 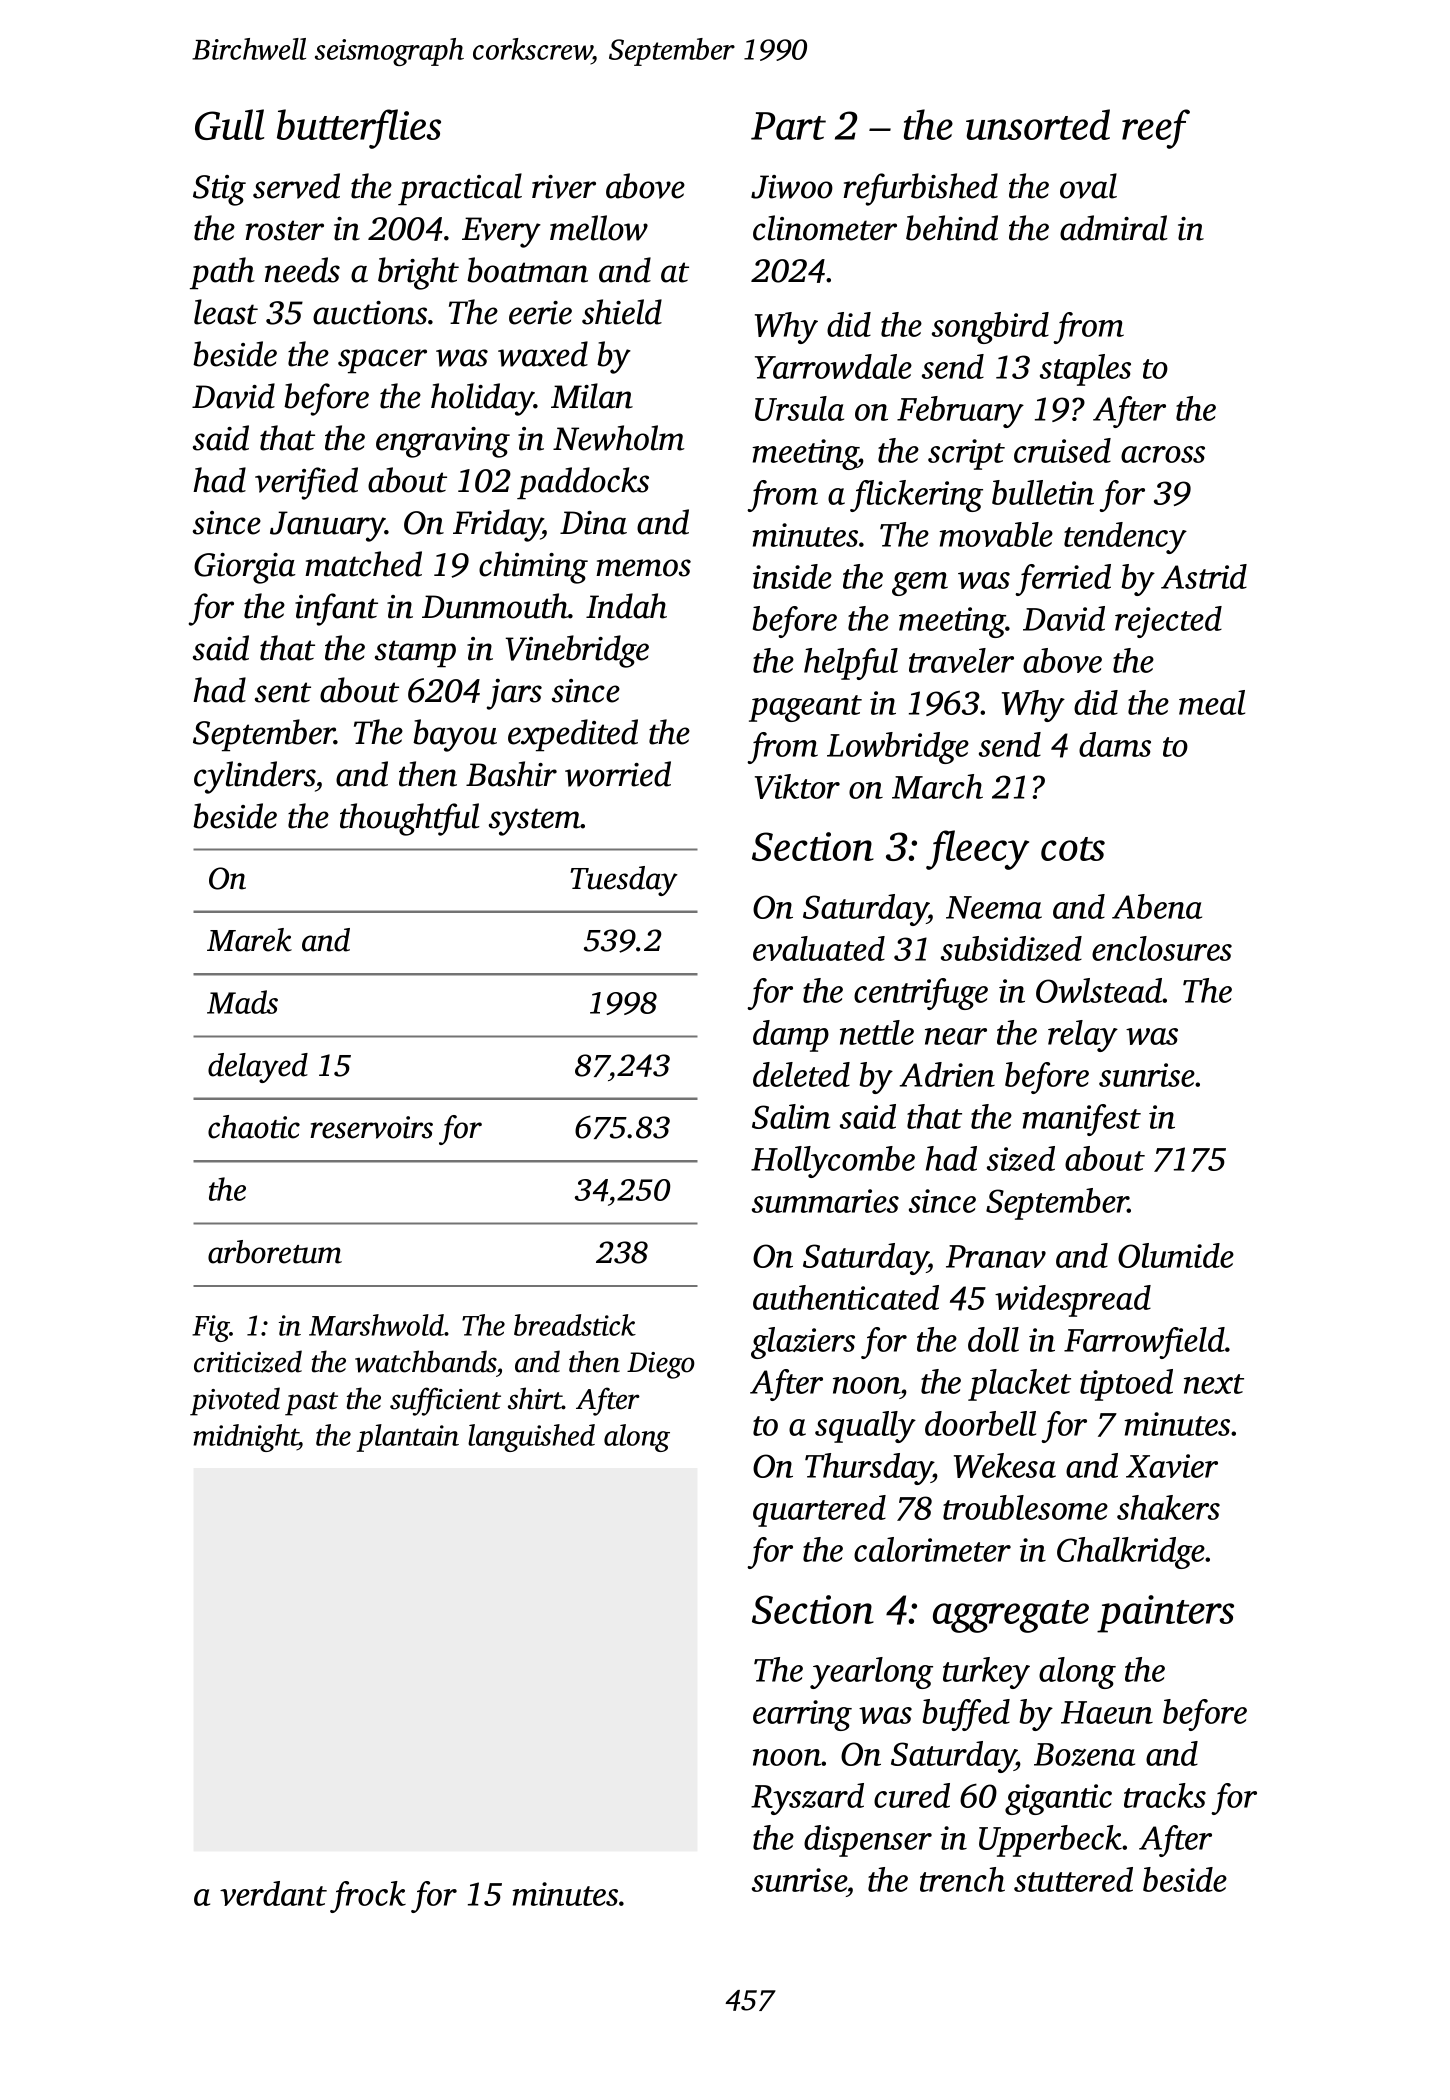 I want to click on plantain, so click(x=408, y=1438).
